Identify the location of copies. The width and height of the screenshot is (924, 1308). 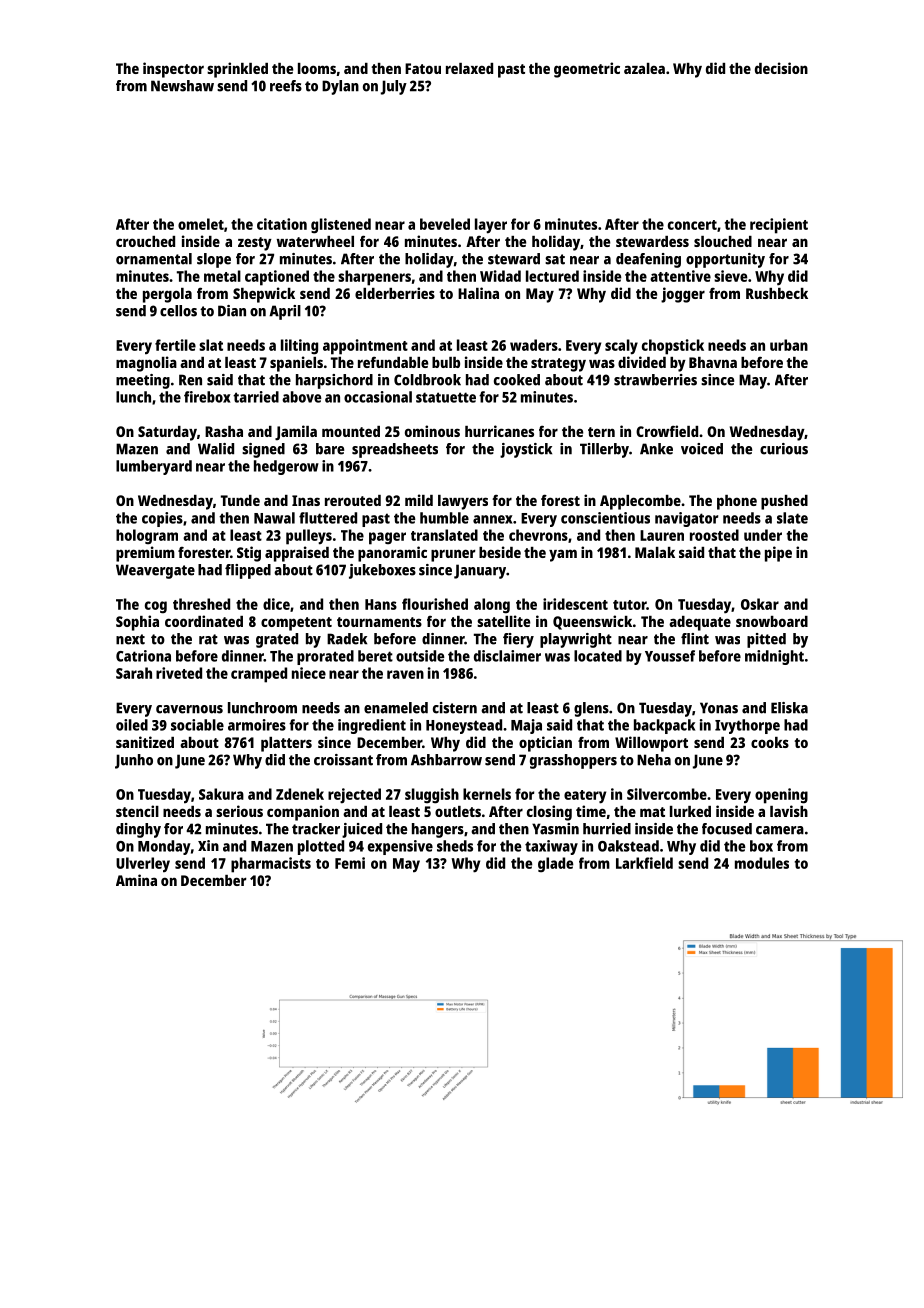
(162, 519).
